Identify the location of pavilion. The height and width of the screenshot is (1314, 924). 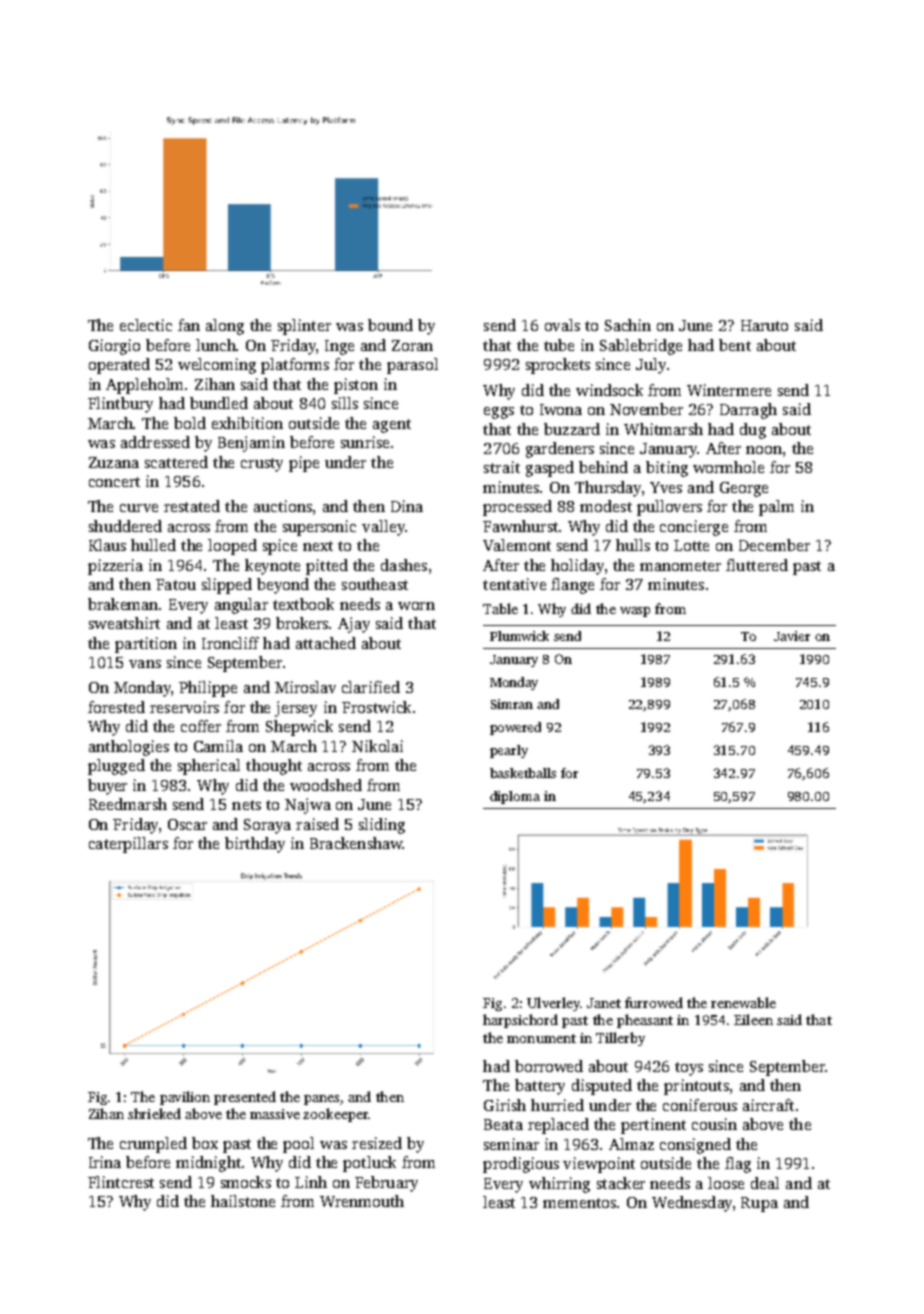
(185, 1098).
